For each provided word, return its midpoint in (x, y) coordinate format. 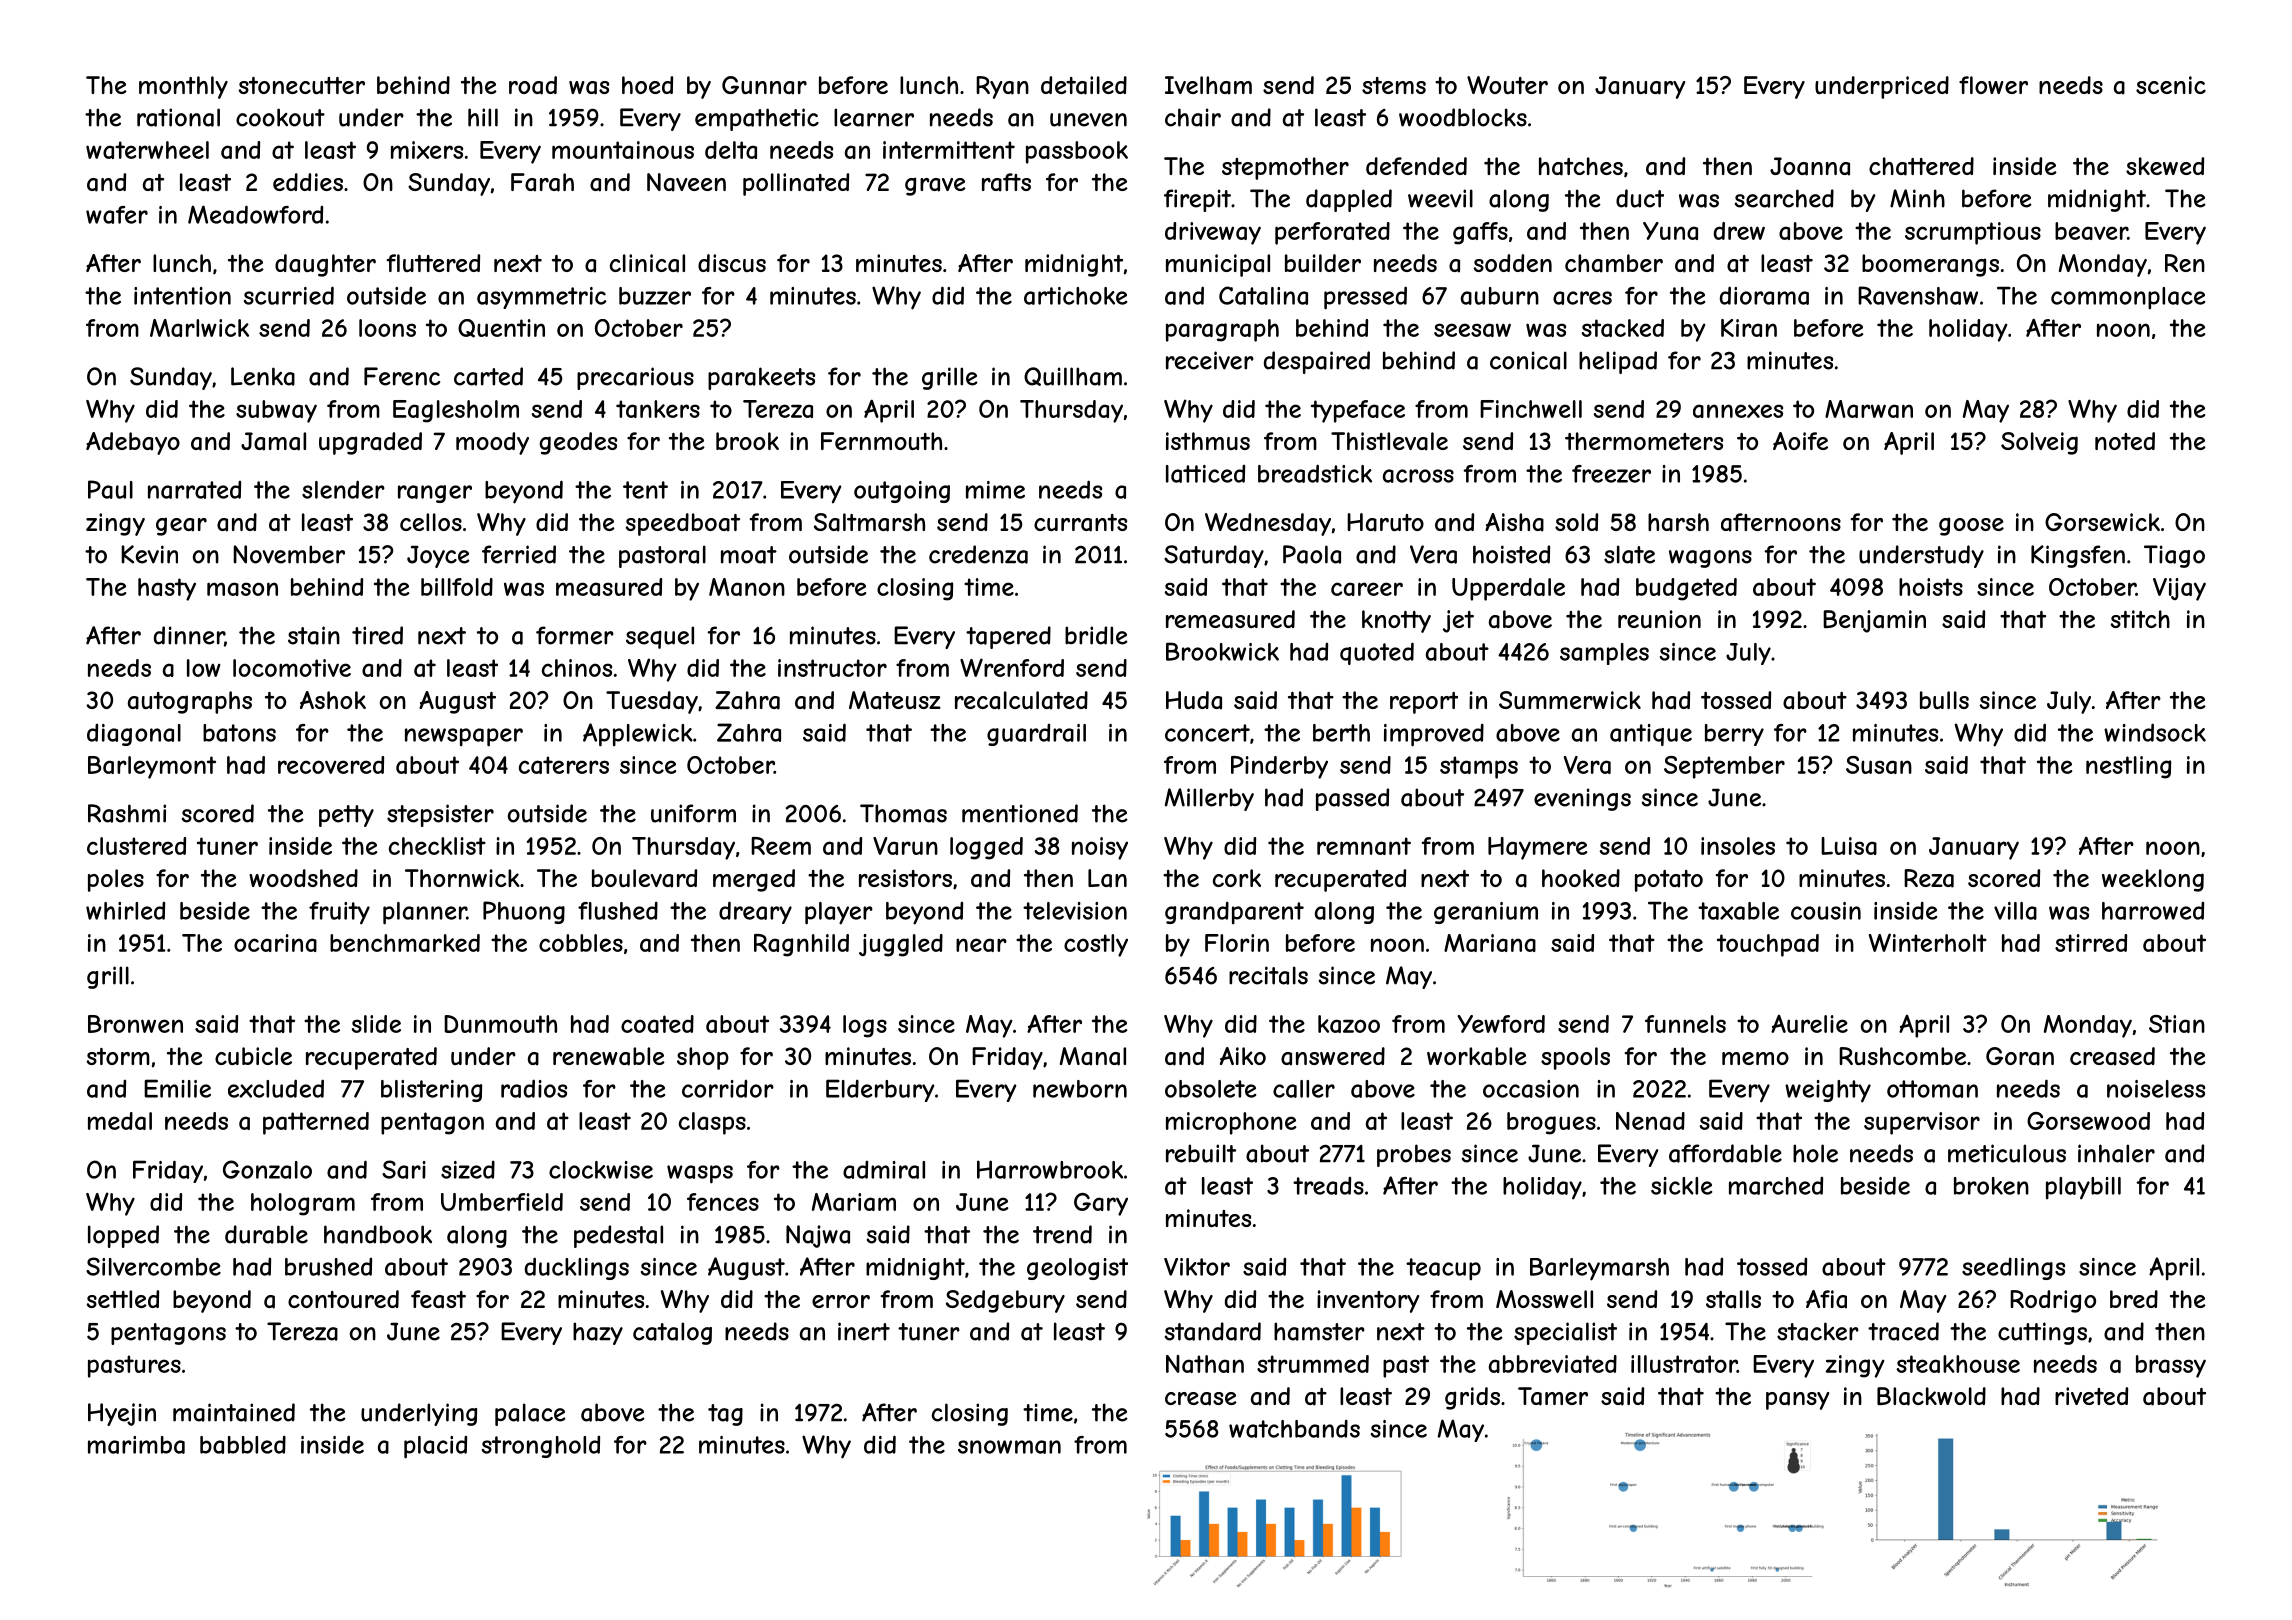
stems (1394, 85)
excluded (276, 1088)
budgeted (1686, 589)
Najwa (818, 1236)
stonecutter (301, 85)
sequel (660, 637)
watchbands (1294, 1428)
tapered (1008, 637)
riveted (2091, 1396)
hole (1815, 1153)
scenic (2171, 85)
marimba (136, 1445)
